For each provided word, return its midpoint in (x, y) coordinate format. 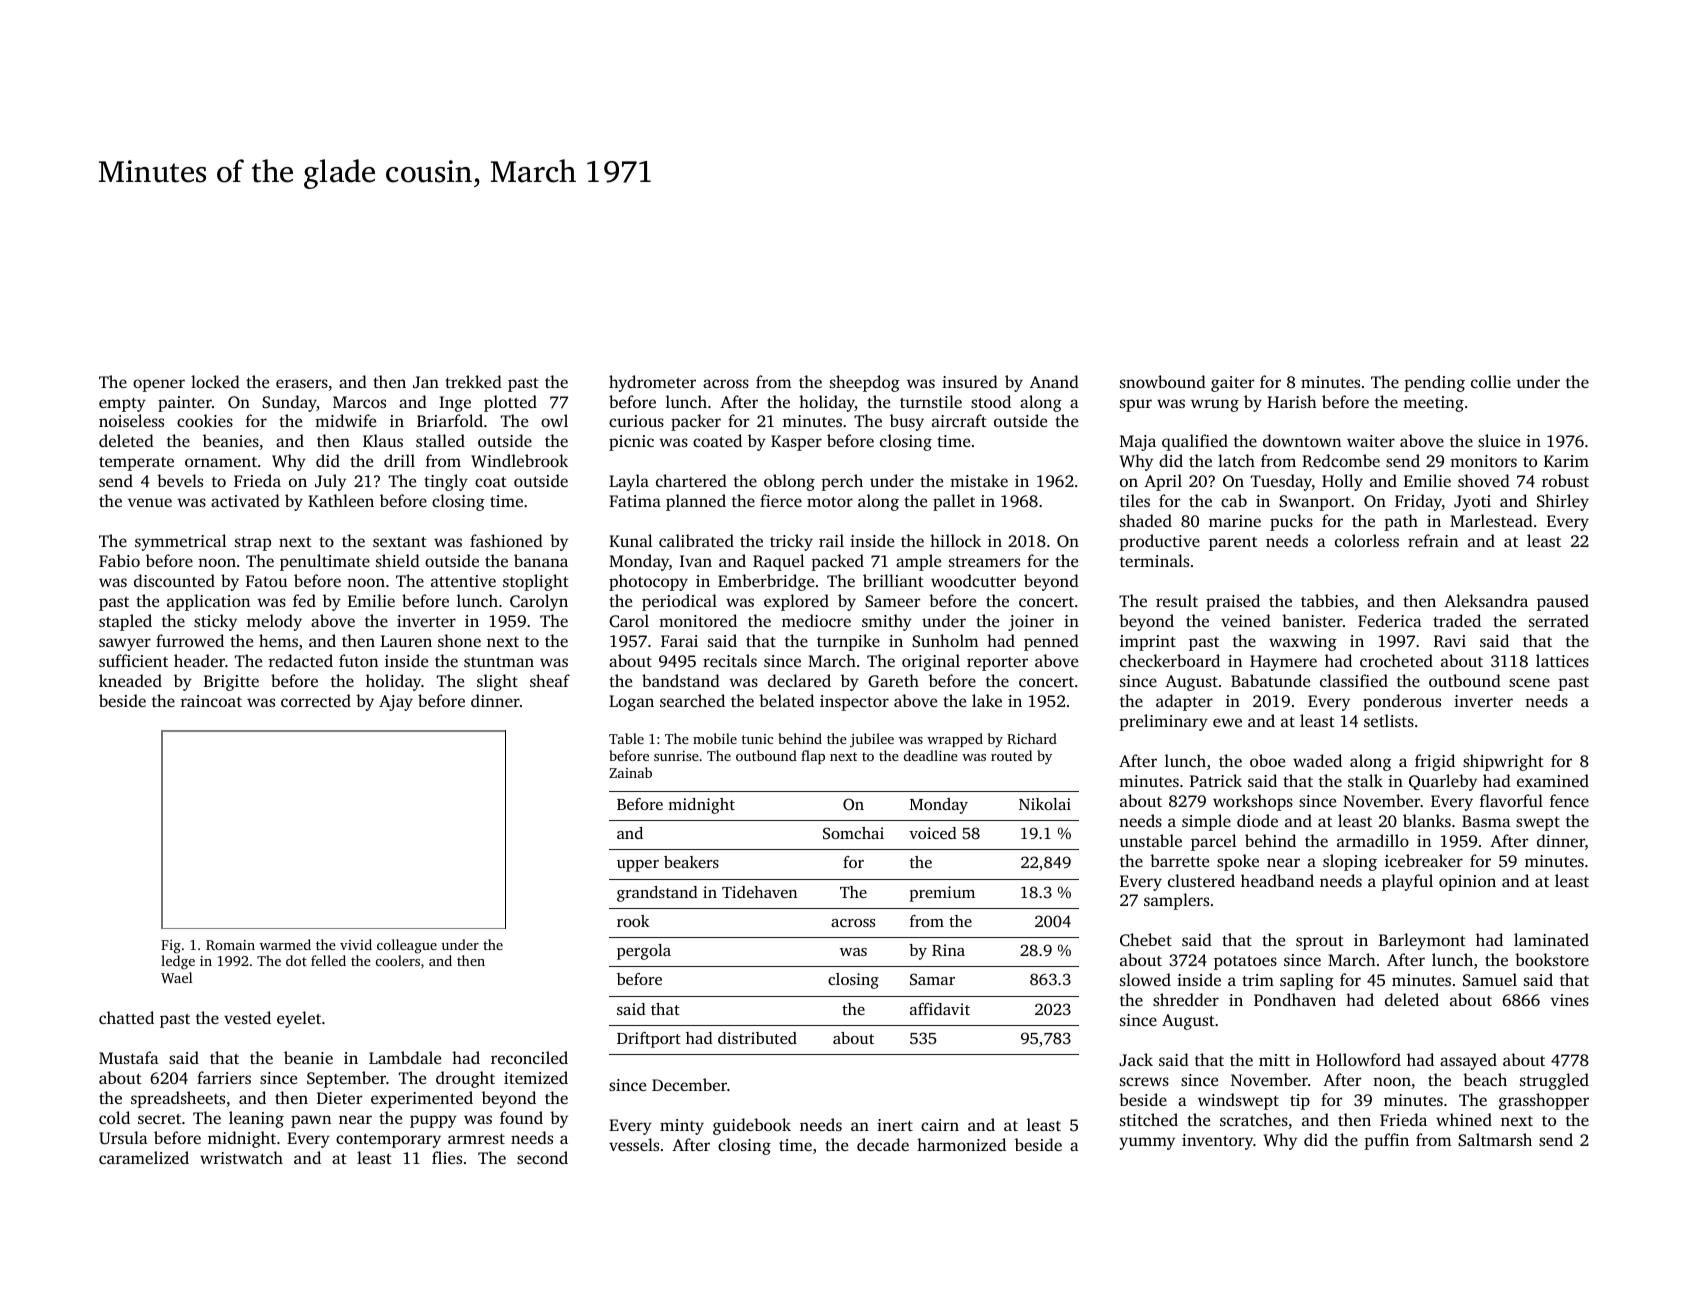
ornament (221, 462)
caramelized (144, 1157)
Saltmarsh (1495, 1139)
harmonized (961, 1144)
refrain (1433, 540)
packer (696, 422)
